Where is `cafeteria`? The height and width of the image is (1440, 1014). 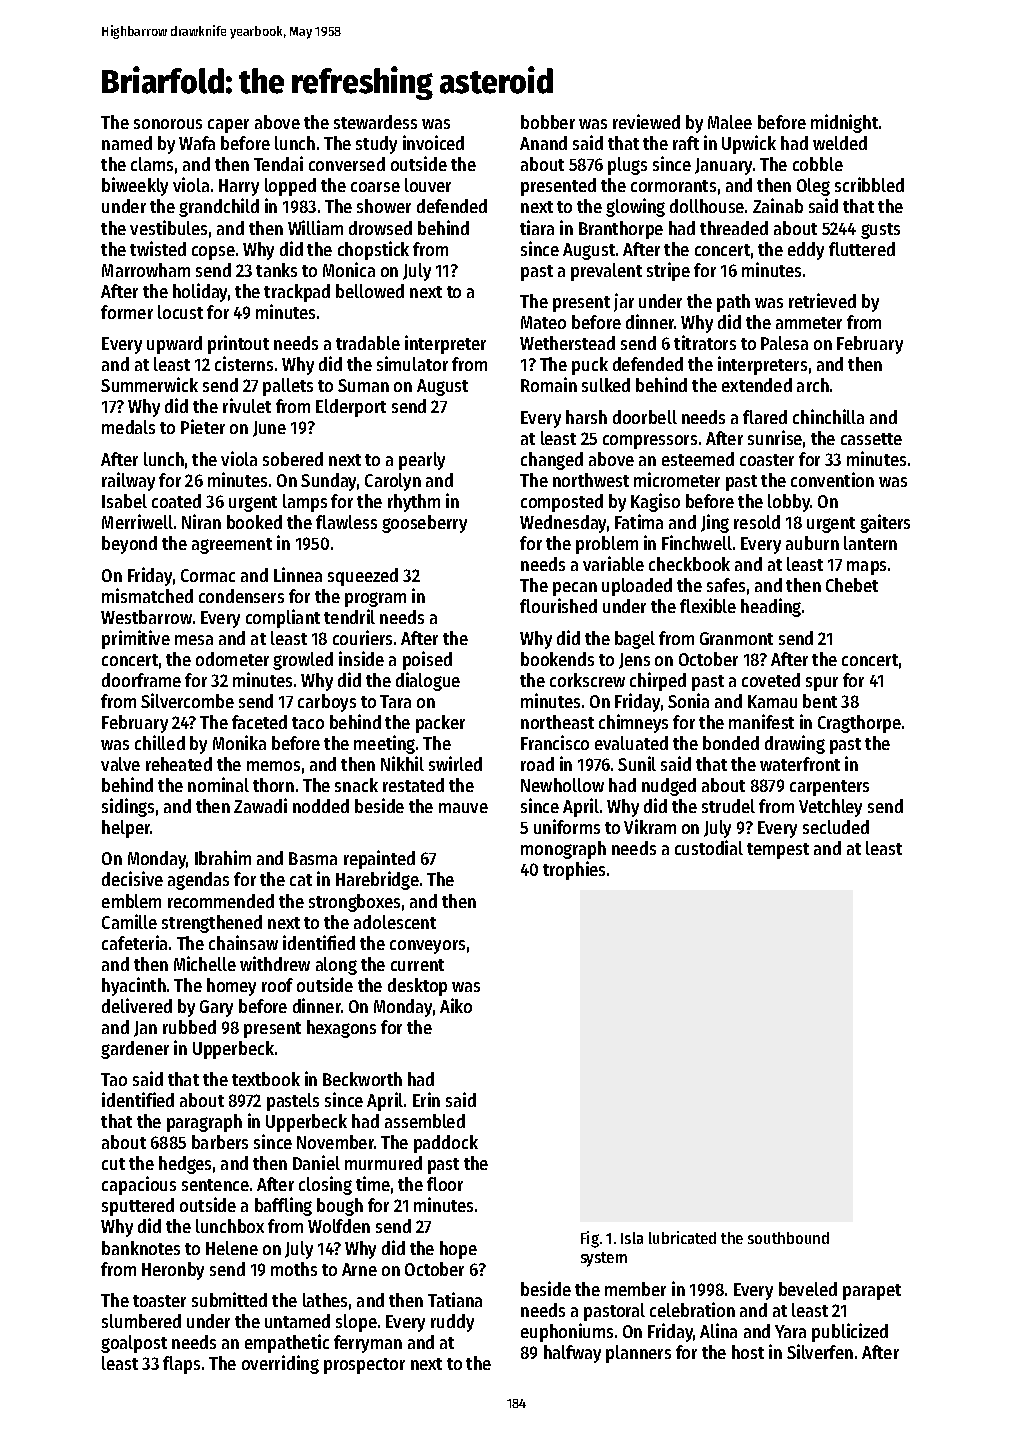 cafeteria is located at coordinates (134, 942).
